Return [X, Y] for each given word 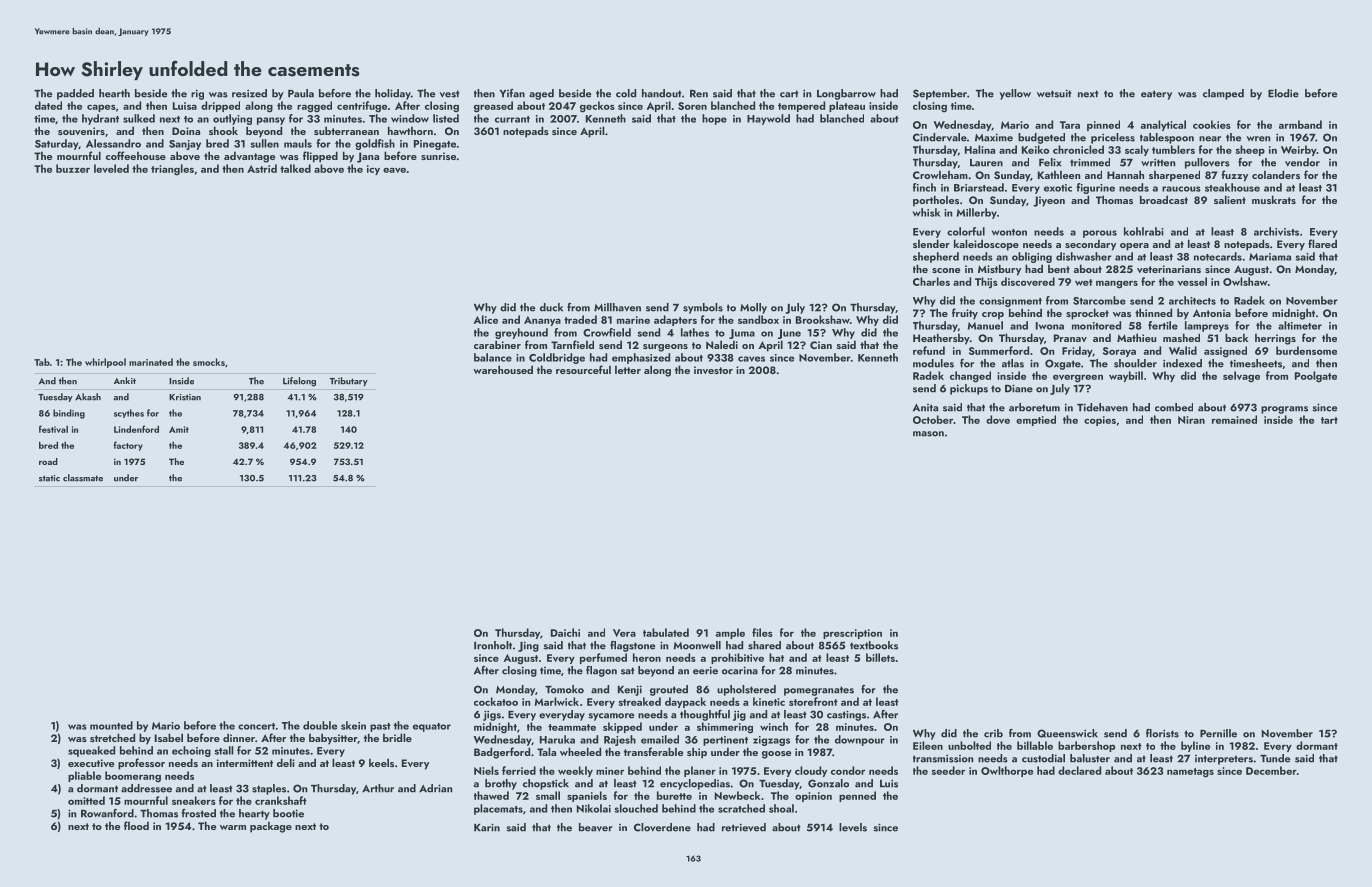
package [271, 827]
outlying [232, 119]
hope [714, 119]
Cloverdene [662, 827]
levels [853, 827]
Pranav [1070, 338]
